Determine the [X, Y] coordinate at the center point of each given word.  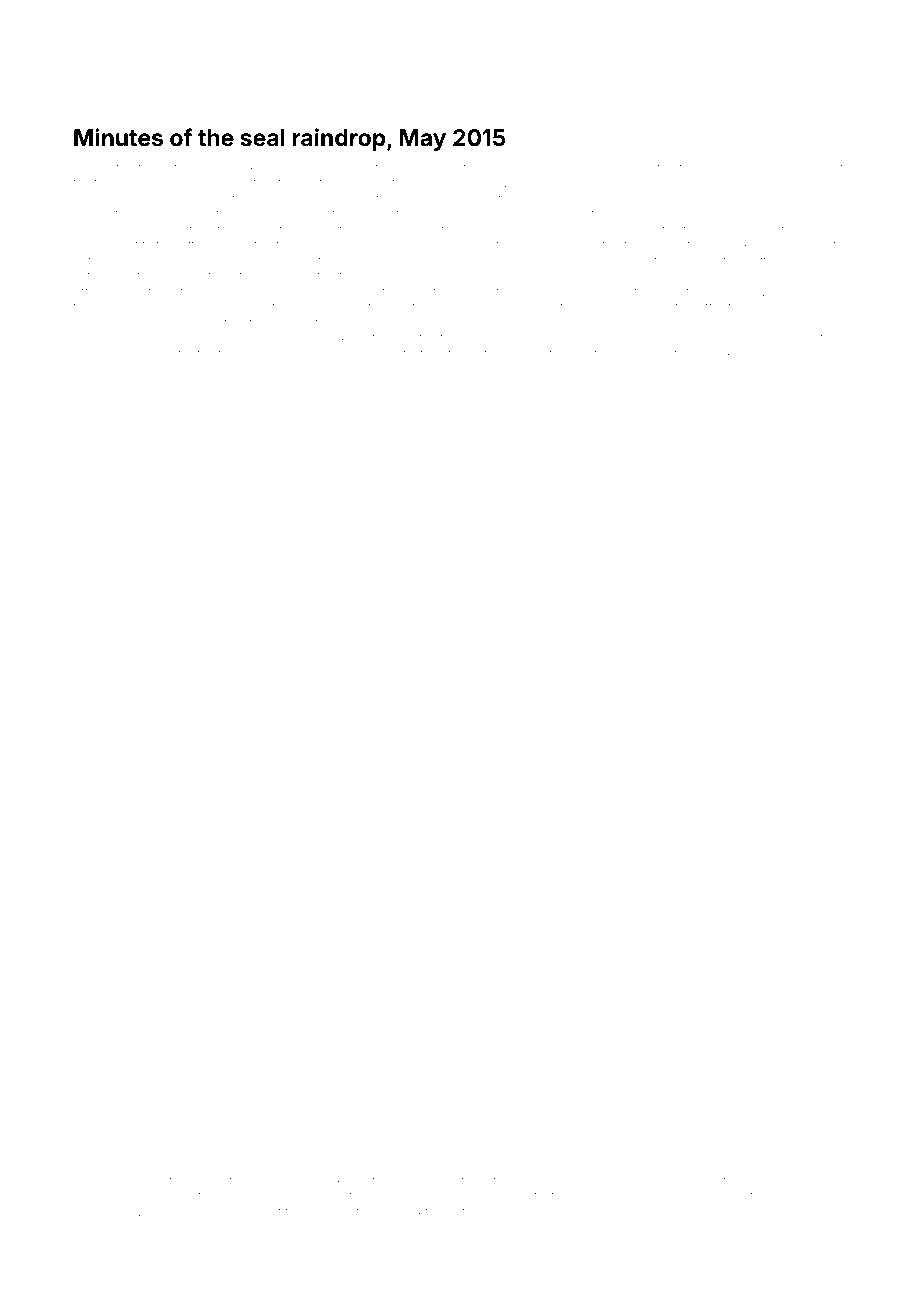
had [580, 353]
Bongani [806, 1196]
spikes [728, 354]
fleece [236, 353]
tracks [441, 1211]
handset [258, 1211]
